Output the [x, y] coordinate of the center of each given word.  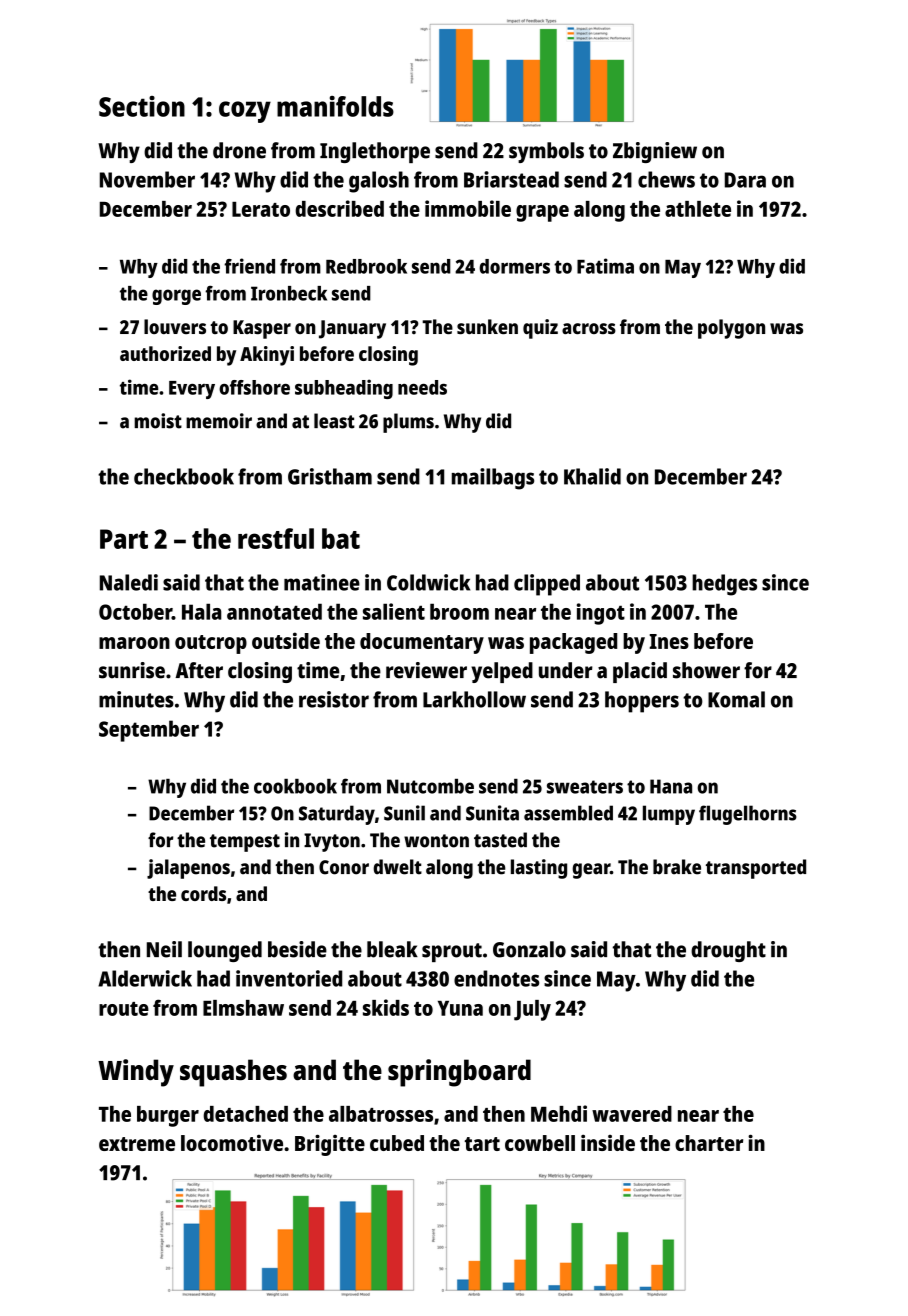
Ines [669, 641]
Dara [745, 180]
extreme [137, 1144]
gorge [176, 297]
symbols [546, 152]
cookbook [295, 786]
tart [482, 1144]
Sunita [492, 813]
